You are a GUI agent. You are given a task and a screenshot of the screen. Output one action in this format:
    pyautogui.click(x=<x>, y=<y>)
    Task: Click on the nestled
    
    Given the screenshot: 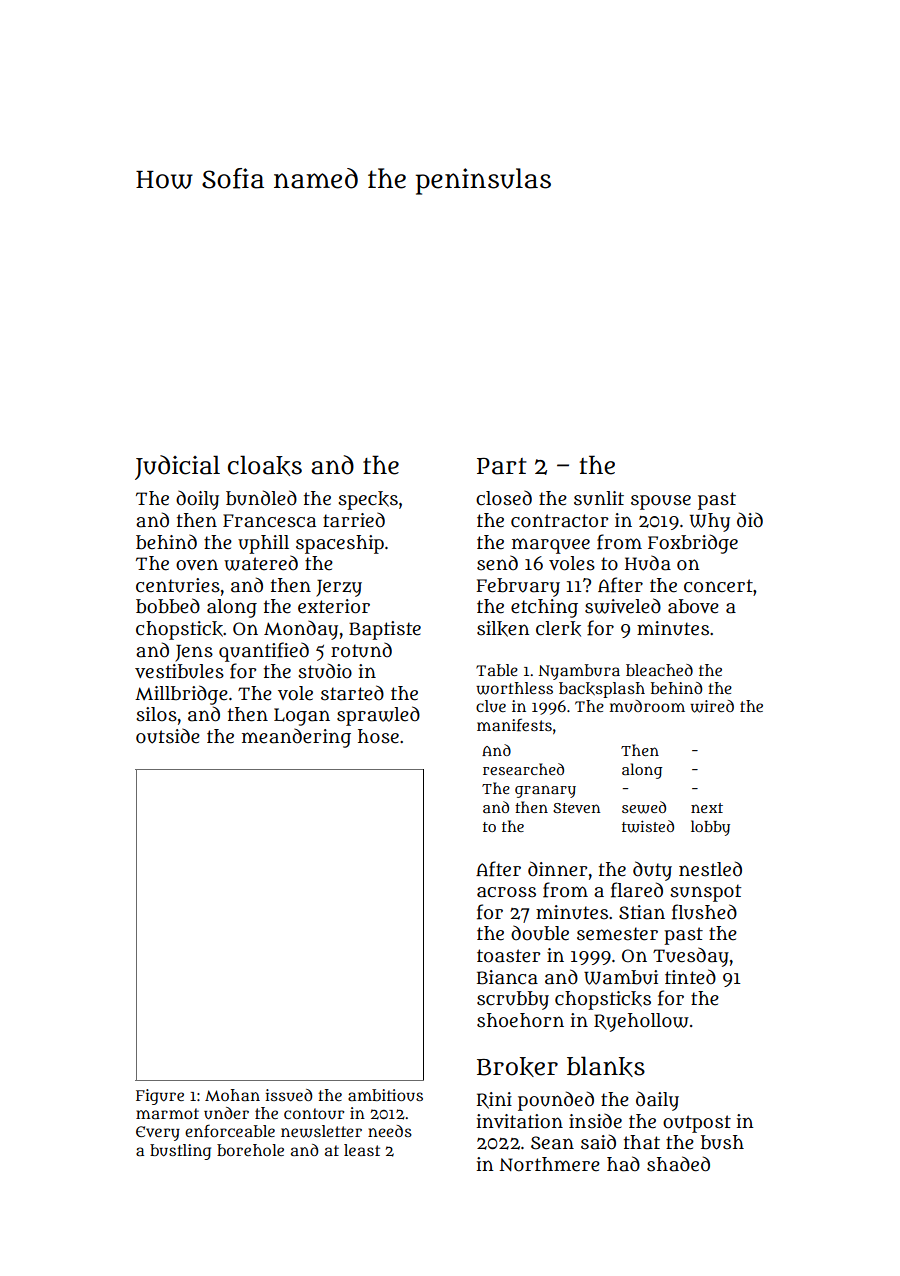 What is the action you would take?
    pyautogui.click(x=710, y=869)
